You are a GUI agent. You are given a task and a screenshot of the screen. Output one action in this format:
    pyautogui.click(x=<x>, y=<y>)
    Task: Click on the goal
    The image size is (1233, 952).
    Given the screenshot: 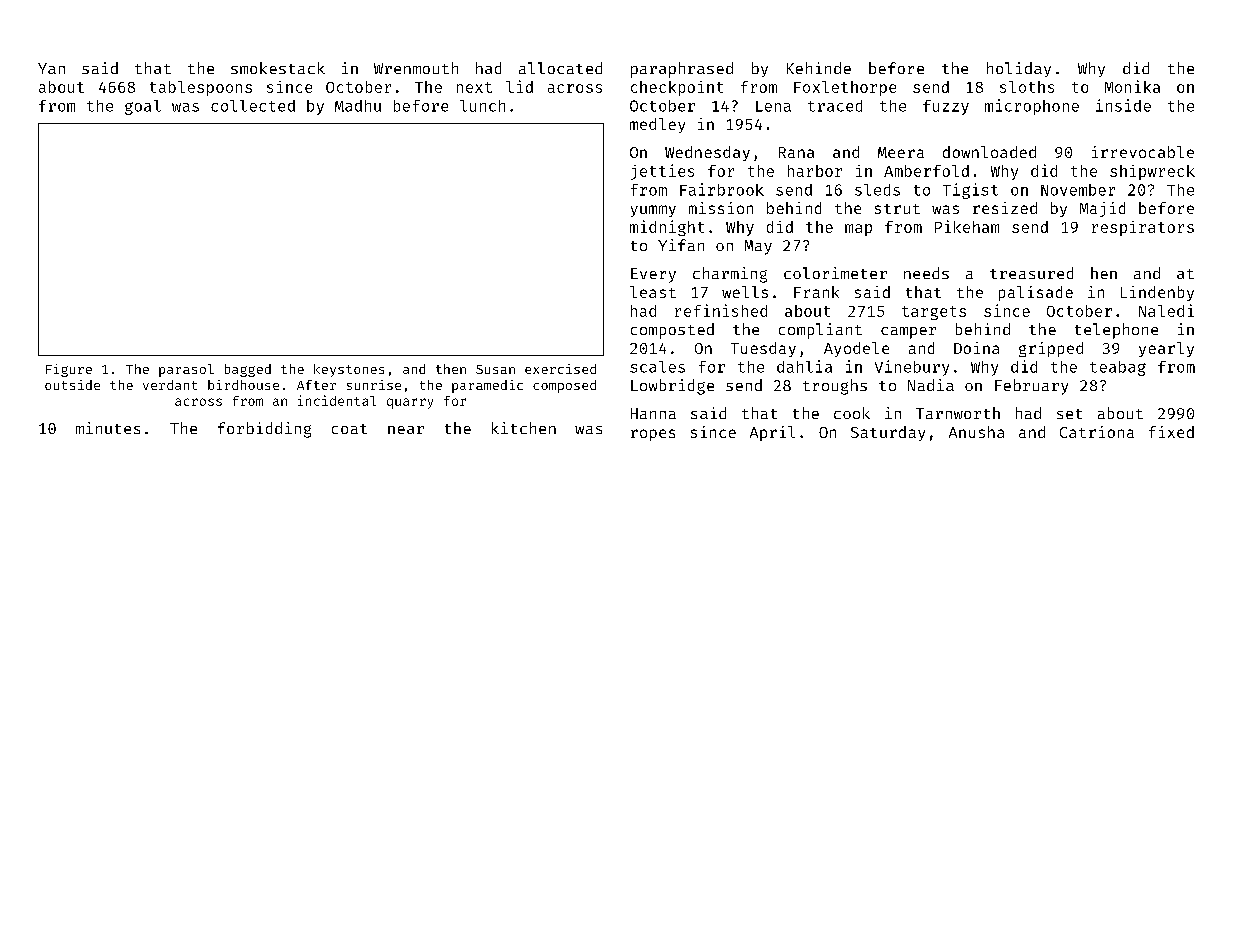 What is the action you would take?
    pyautogui.click(x=143, y=107)
